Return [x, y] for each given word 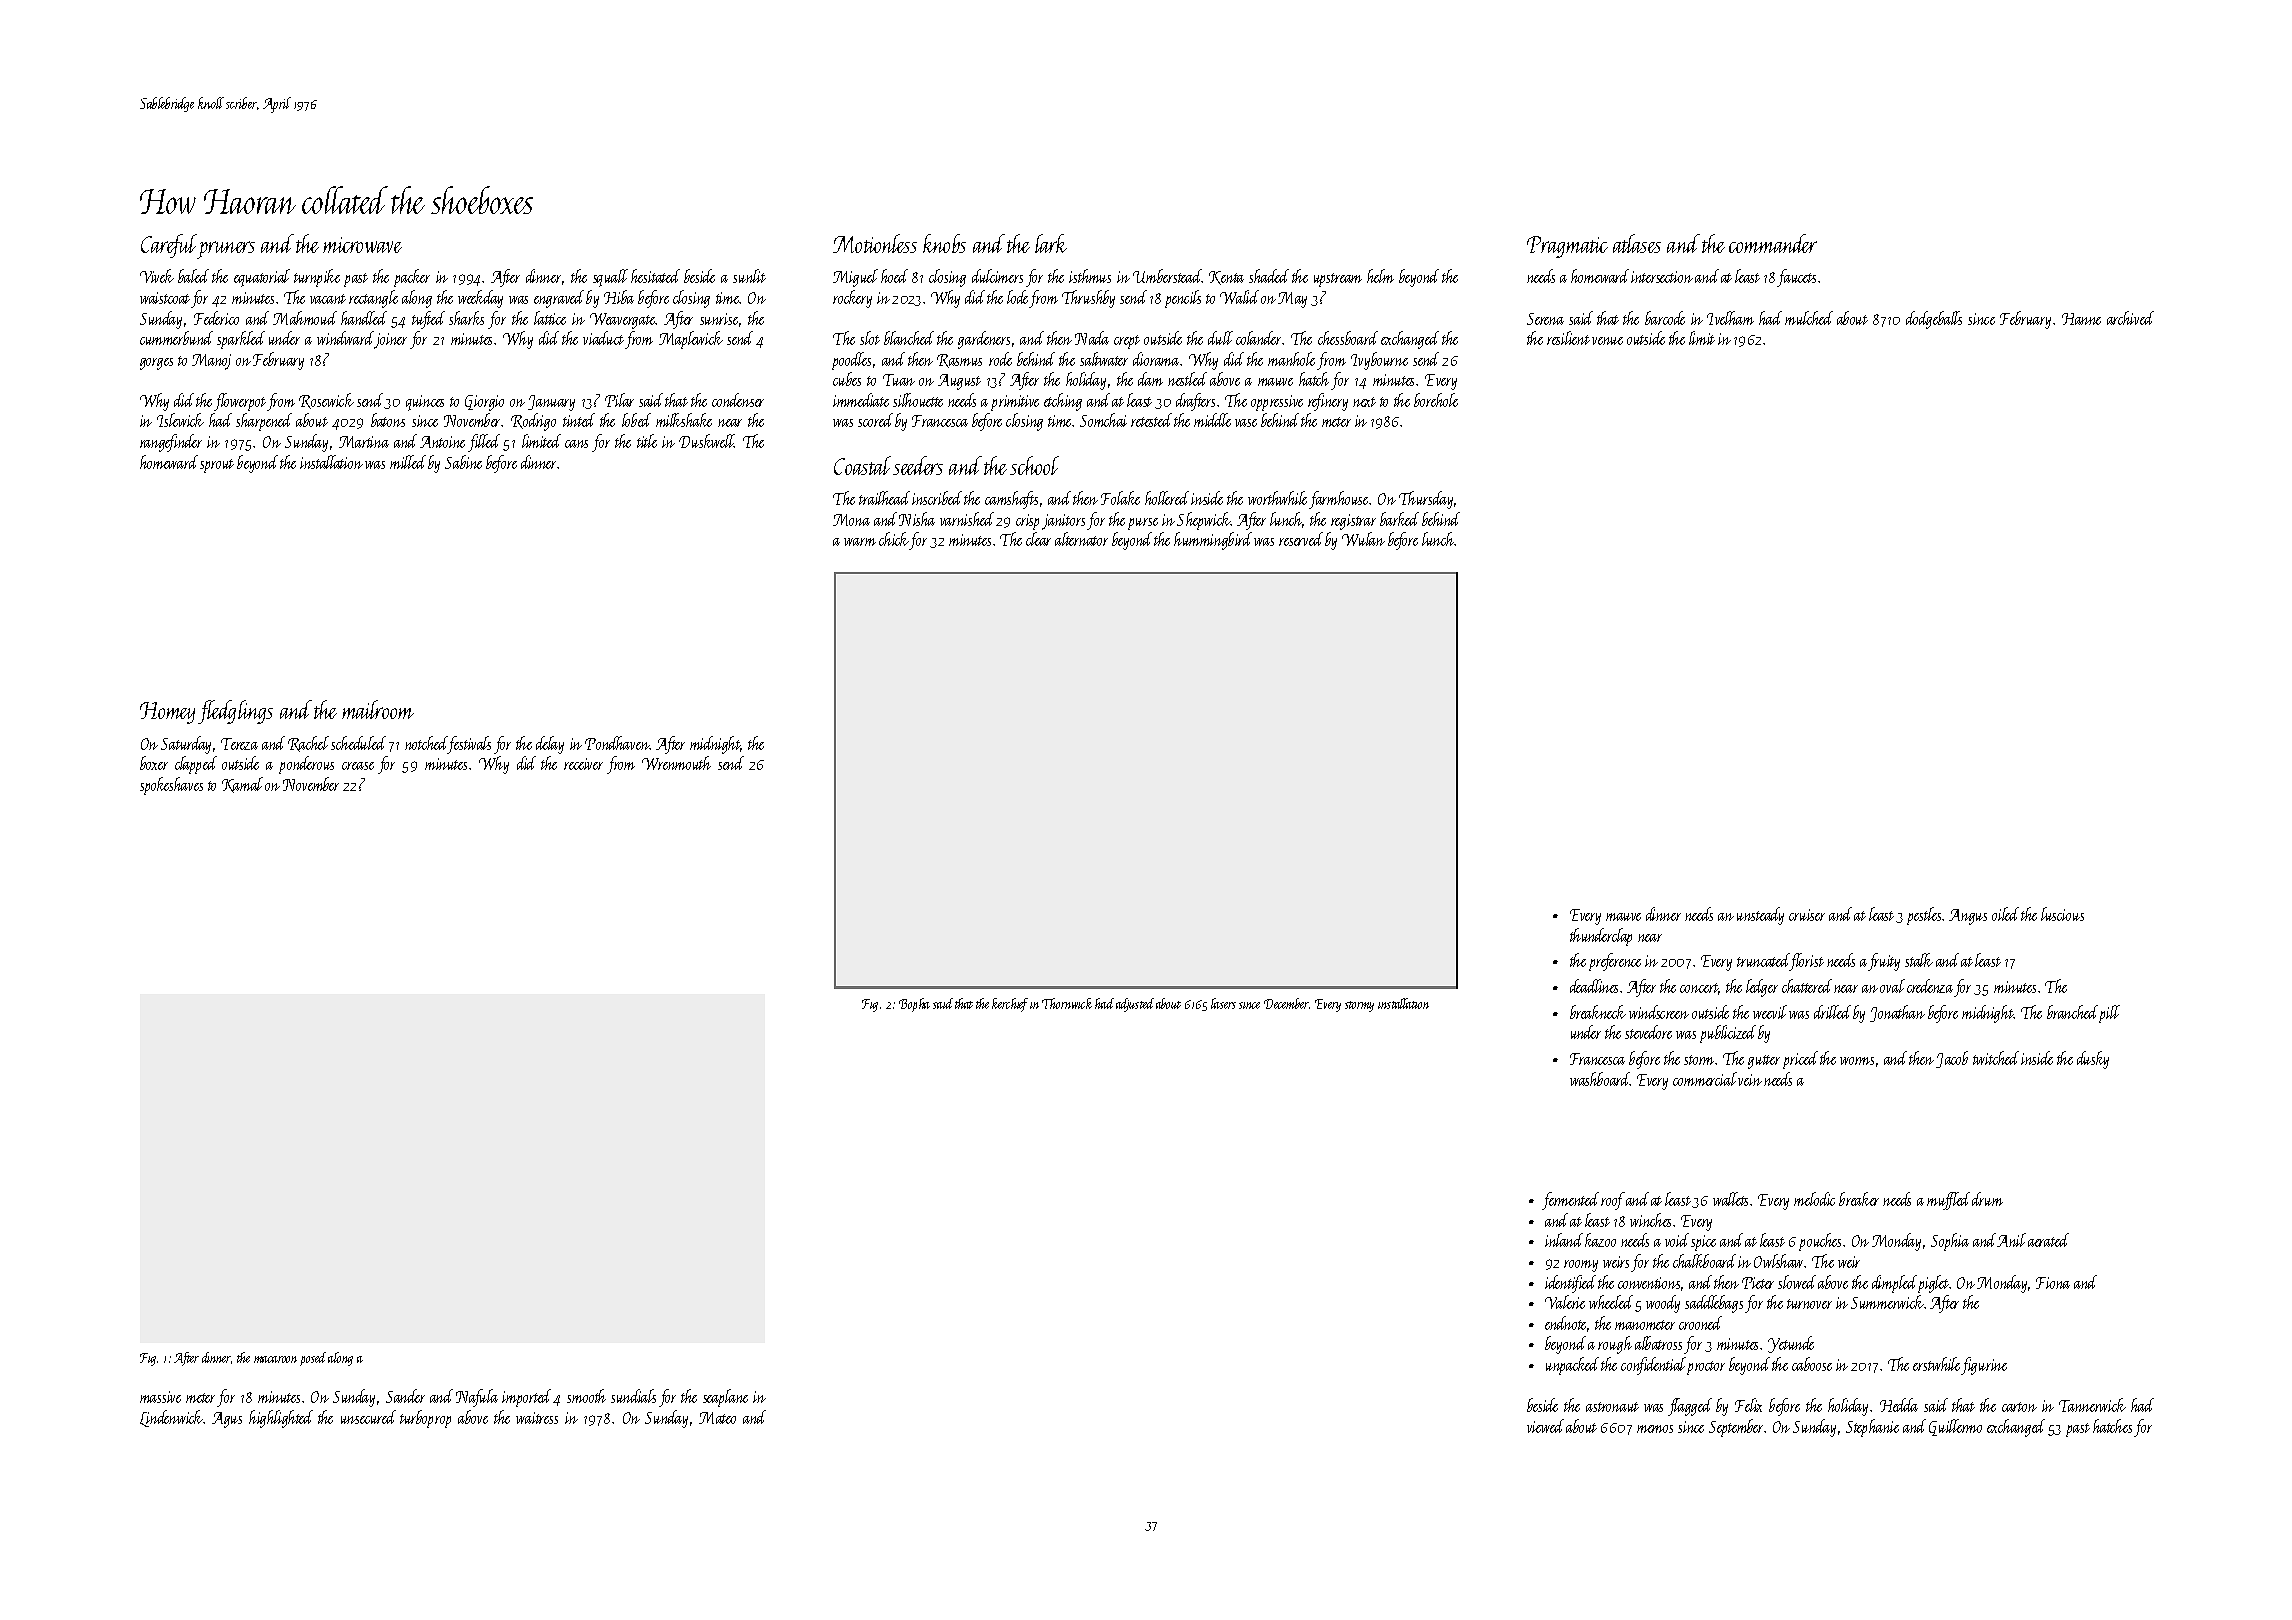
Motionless [875, 243]
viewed [1545, 1426]
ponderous [306, 765]
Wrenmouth [676, 763]
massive [160, 1397]
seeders [918, 465]
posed [313, 1359]
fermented [1570, 1201]
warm [860, 542]
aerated [2048, 1240]
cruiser [1807, 915]
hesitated [655, 276]
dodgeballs [1934, 320]
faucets [1796, 278]
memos [1655, 1429]
